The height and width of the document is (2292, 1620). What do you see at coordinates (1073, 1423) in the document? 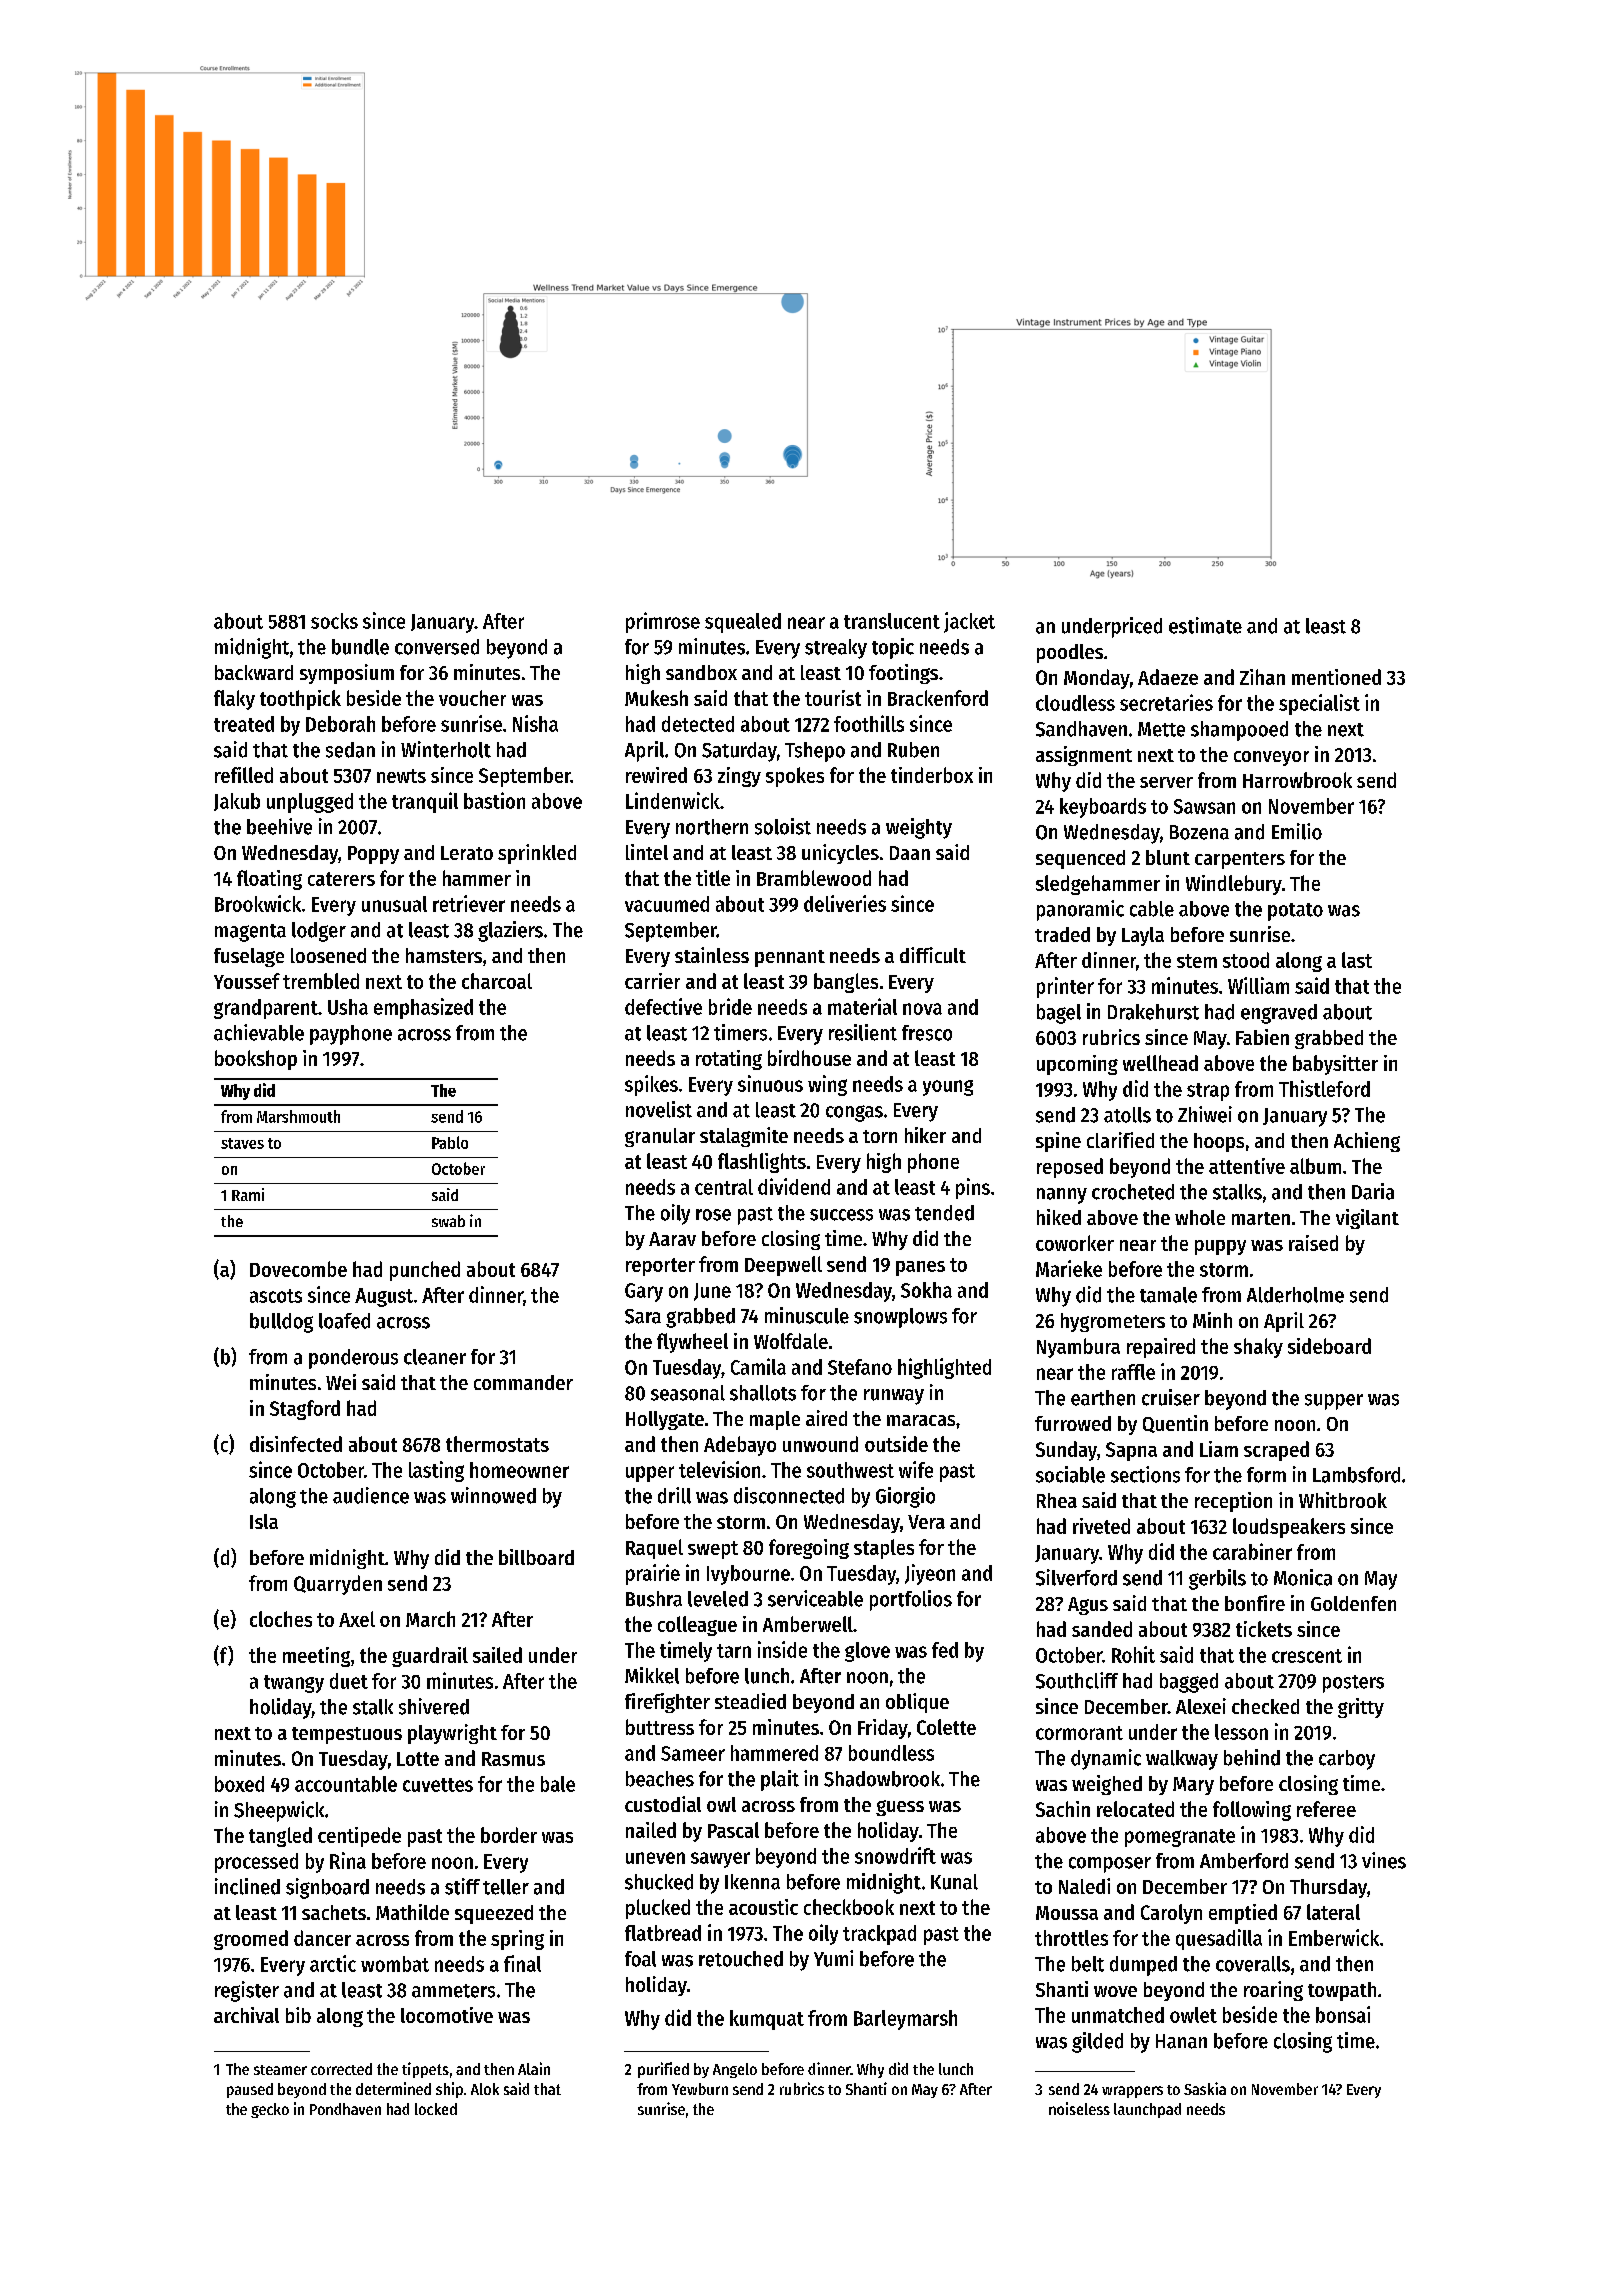
I see `furrowed` at bounding box center [1073, 1423].
